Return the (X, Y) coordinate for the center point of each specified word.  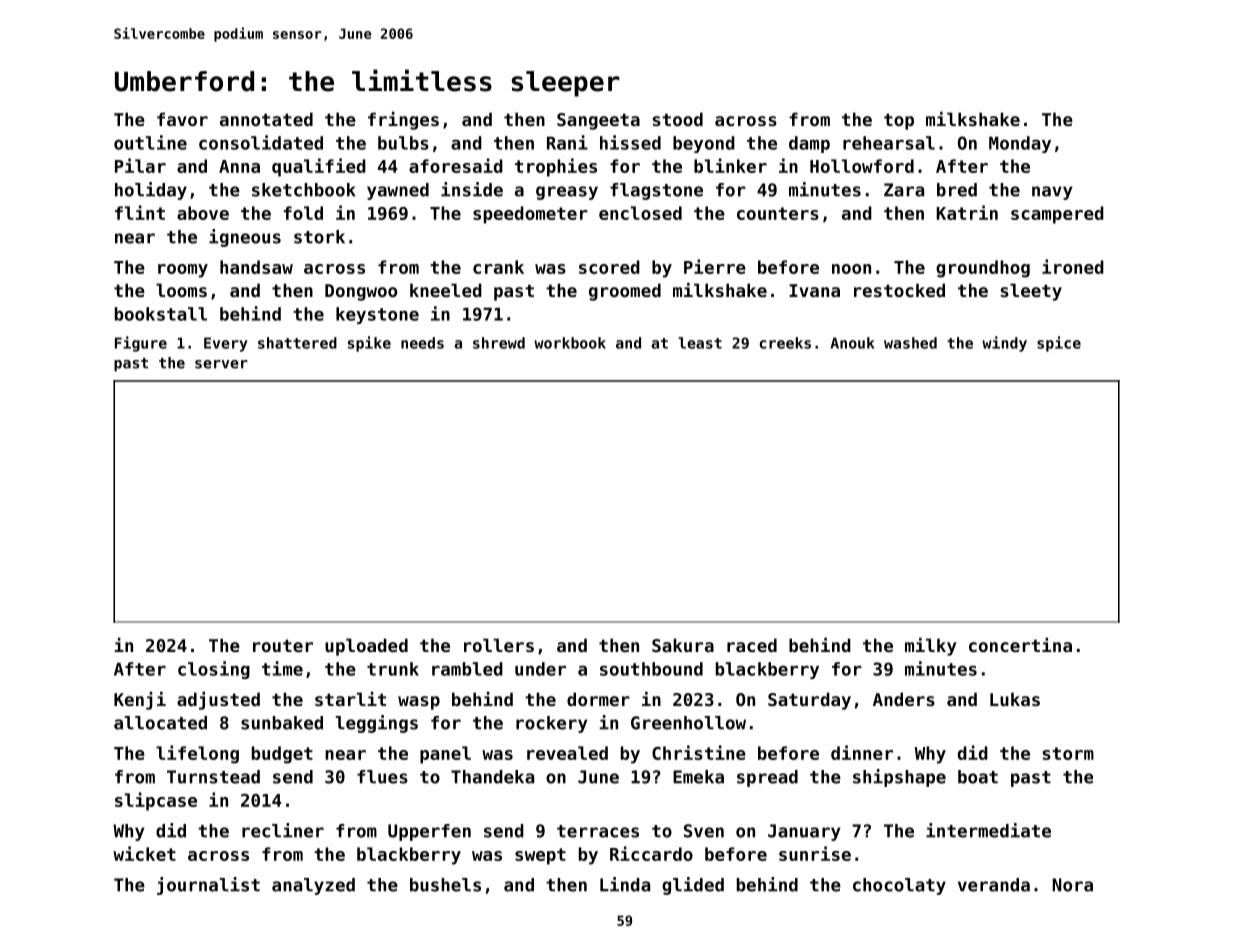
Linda (625, 884)
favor (182, 119)
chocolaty (899, 886)
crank (498, 267)
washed (910, 343)
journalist (208, 886)
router (283, 645)
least (700, 343)
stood (678, 119)
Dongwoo (361, 292)
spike (369, 344)
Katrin (967, 212)
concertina (1020, 645)
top (899, 121)
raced (752, 645)
